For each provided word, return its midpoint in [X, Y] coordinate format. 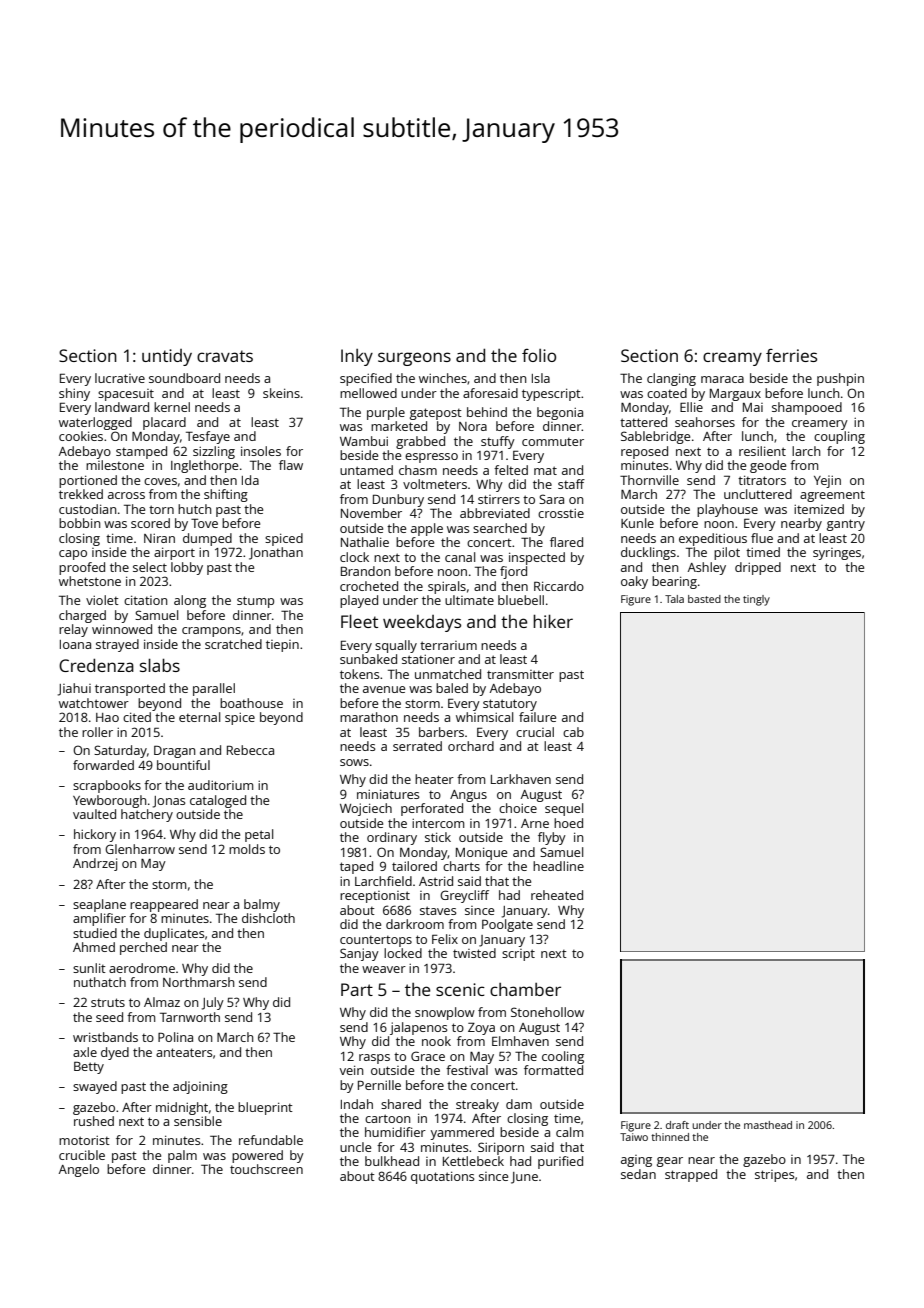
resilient [762, 451]
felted [511, 470]
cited [137, 717]
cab [573, 732]
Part [357, 989]
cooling [563, 1057]
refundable [271, 1140]
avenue [384, 689]
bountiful [183, 765]
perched [143, 948]
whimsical [484, 717]
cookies [81, 436]
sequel [564, 809]
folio [539, 355]
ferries [791, 355]
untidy [167, 357]
